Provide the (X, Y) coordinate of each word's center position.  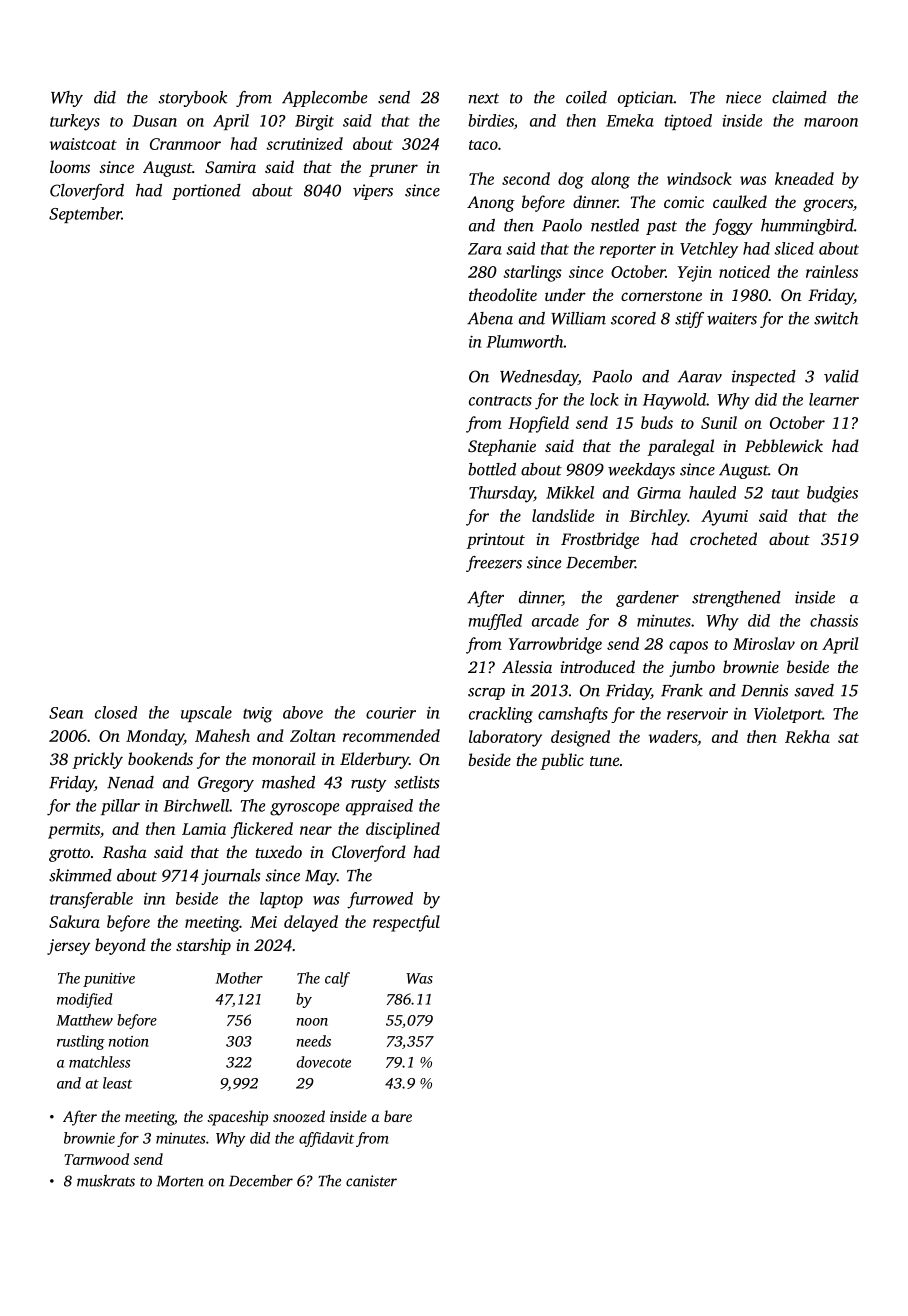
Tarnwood (96, 1159)
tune (604, 761)
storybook (193, 99)
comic (684, 202)
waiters (732, 318)
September (85, 215)
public (562, 761)
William (578, 318)
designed (580, 738)
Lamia (204, 829)
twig (257, 715)
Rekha (807, 736)
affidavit (326, 1139)
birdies (491, 120)
